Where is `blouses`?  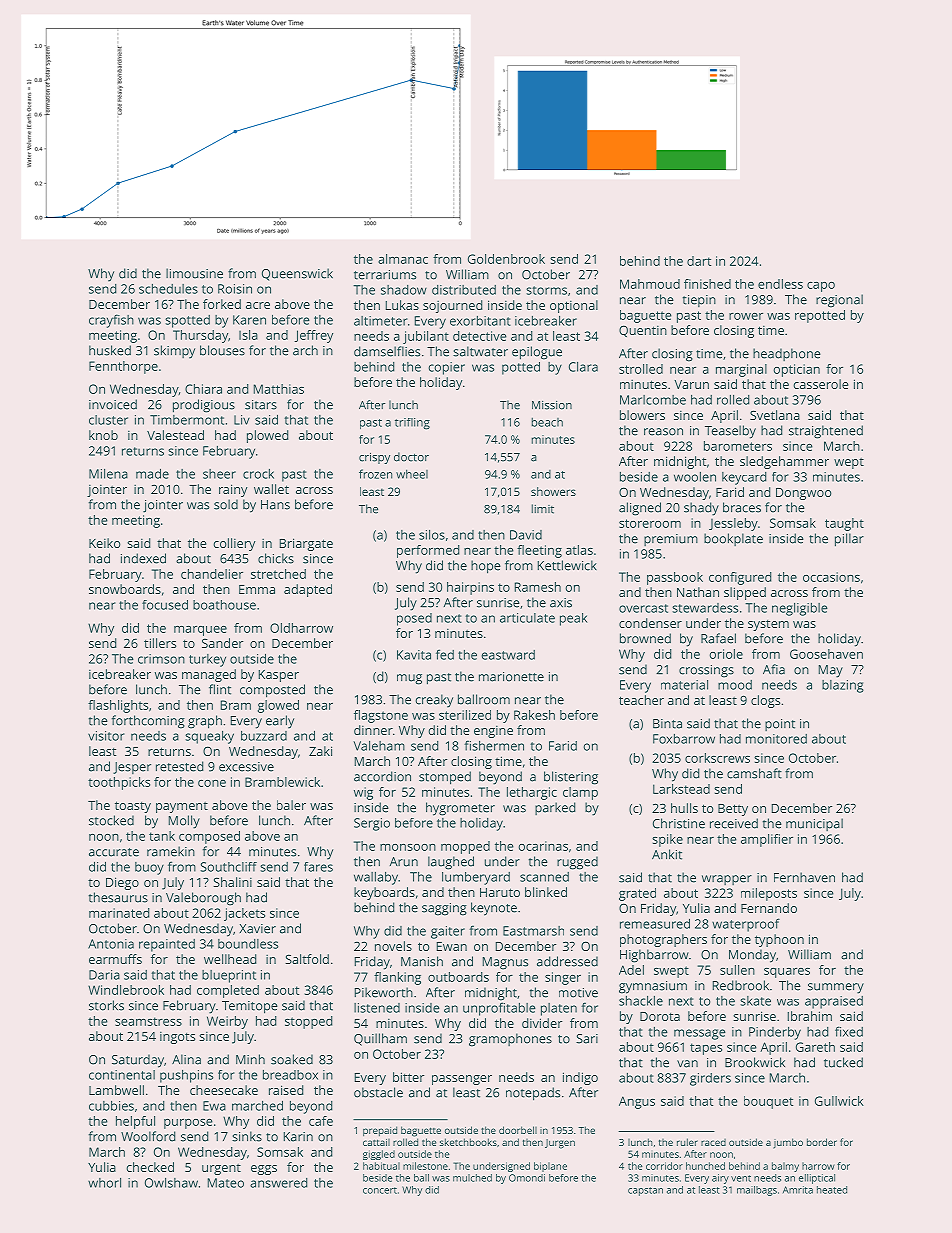
blouses is located at coordinates (222, 350).
